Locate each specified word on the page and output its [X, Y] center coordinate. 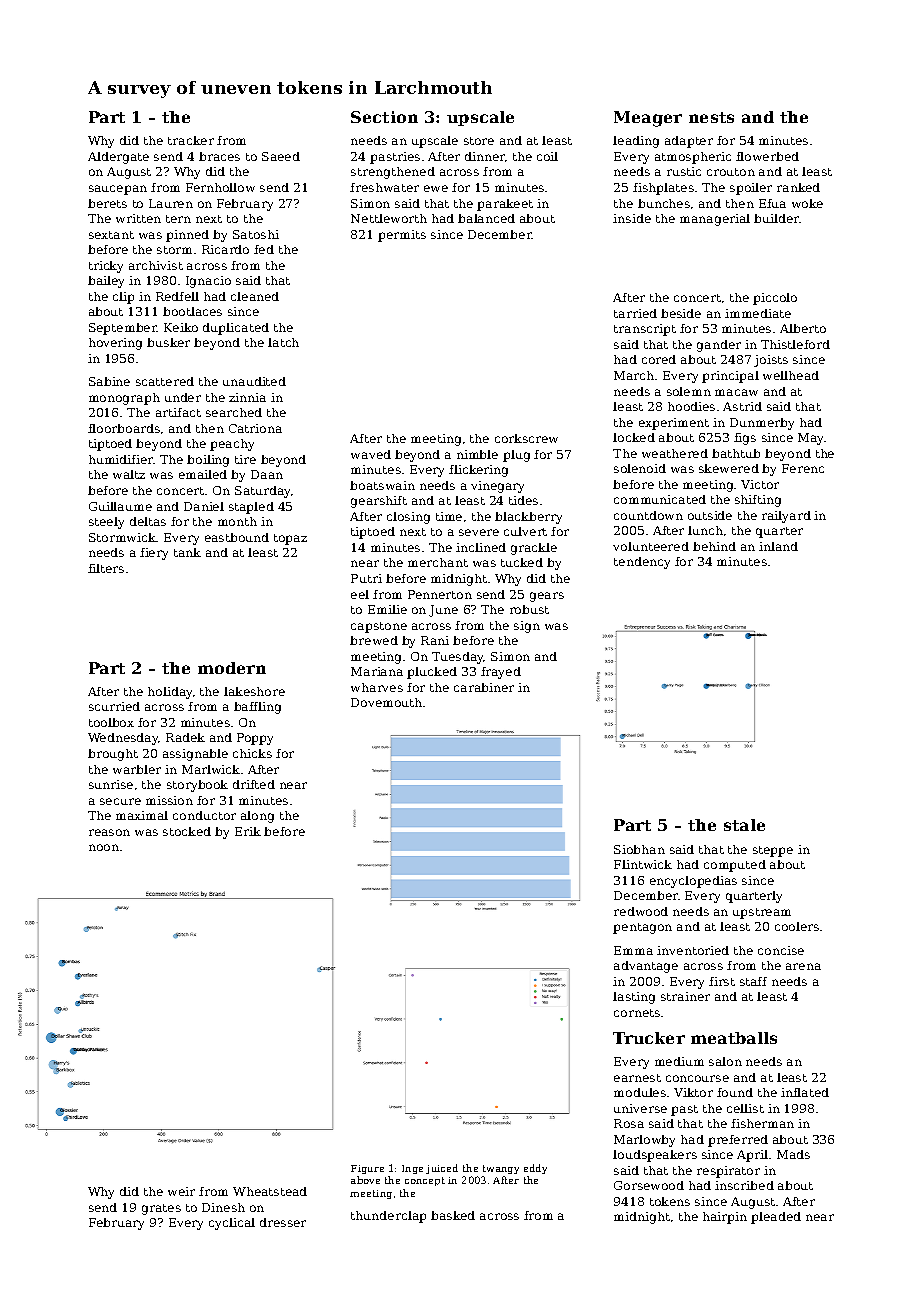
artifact [178, 412]
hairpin [725, 1218]
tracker [191, 140]
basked [453, 1215]
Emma [633, 950]
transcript [645, 330]
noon [104, 847]
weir [181, 1191]
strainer [685, 996]
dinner [485, 156]
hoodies [691, 406]
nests [711, 117]
